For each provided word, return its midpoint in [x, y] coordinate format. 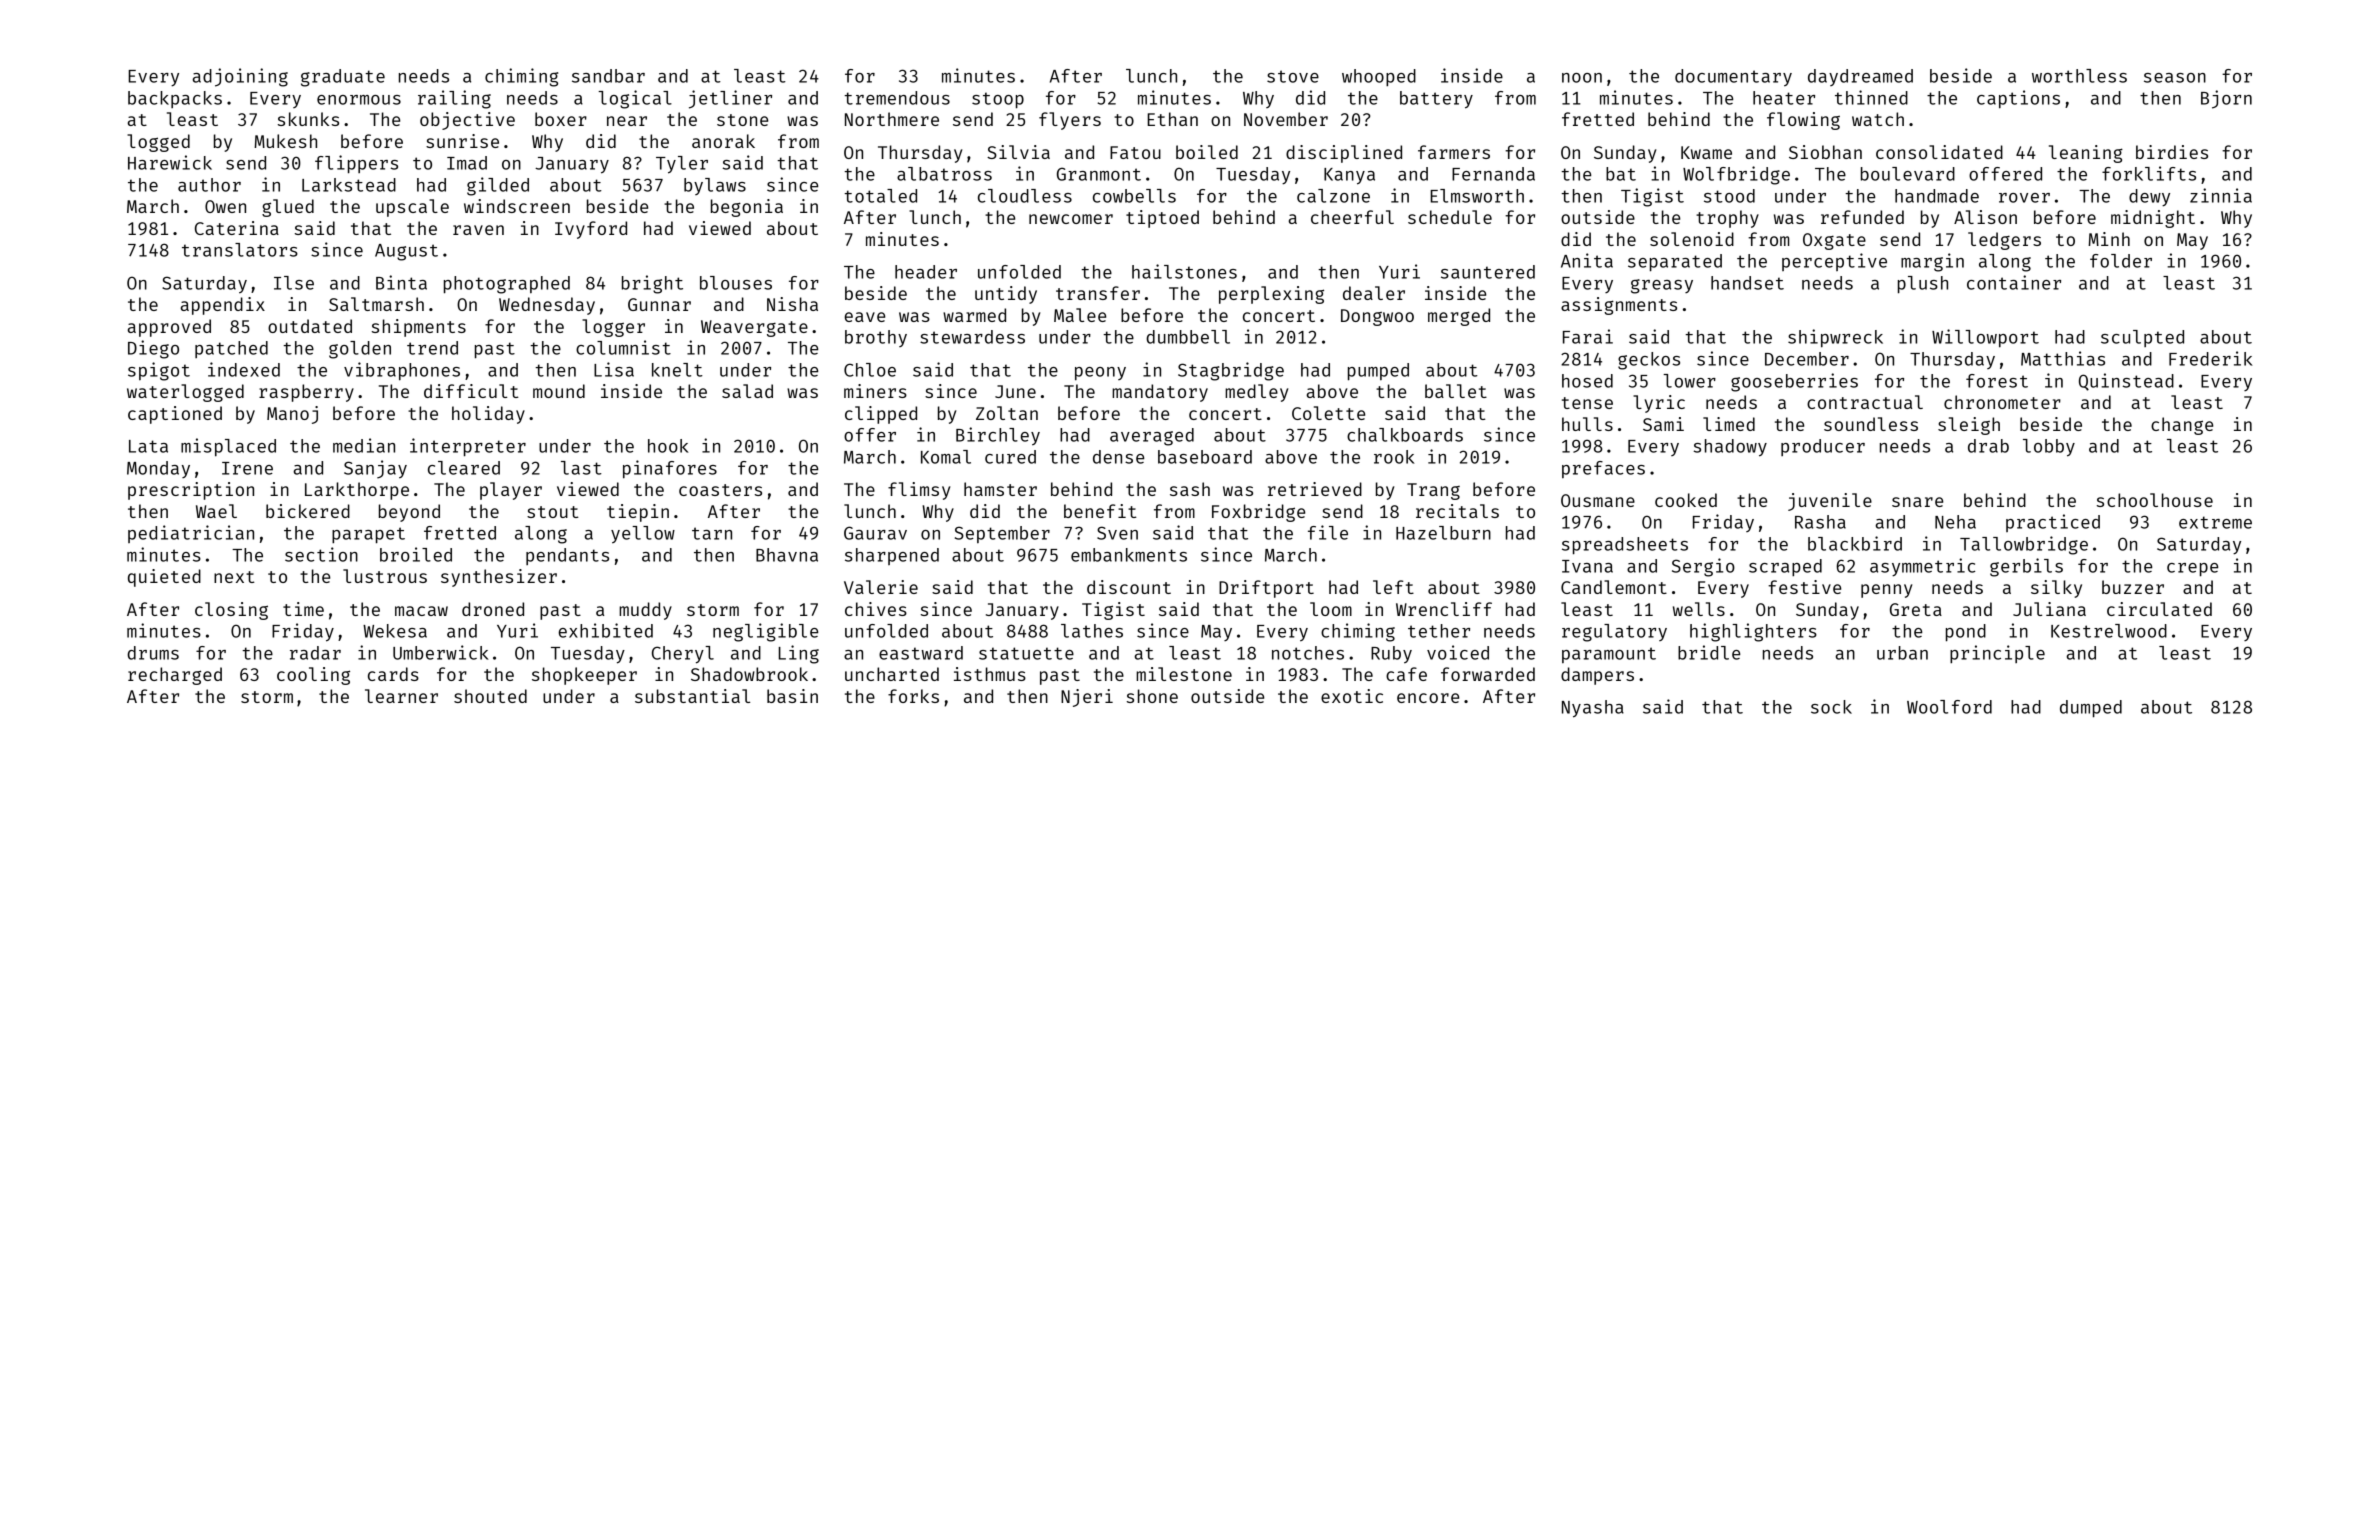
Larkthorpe [357, 491]
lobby [2049, 448]
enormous [359, 100]
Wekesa [395, 631]
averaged [1152, 437]
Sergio [1703, 567]
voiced [1458, 652]
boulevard [1908, 174]
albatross [944, 174]
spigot [159, 371]
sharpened [892, 556]
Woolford [1949, 707]
